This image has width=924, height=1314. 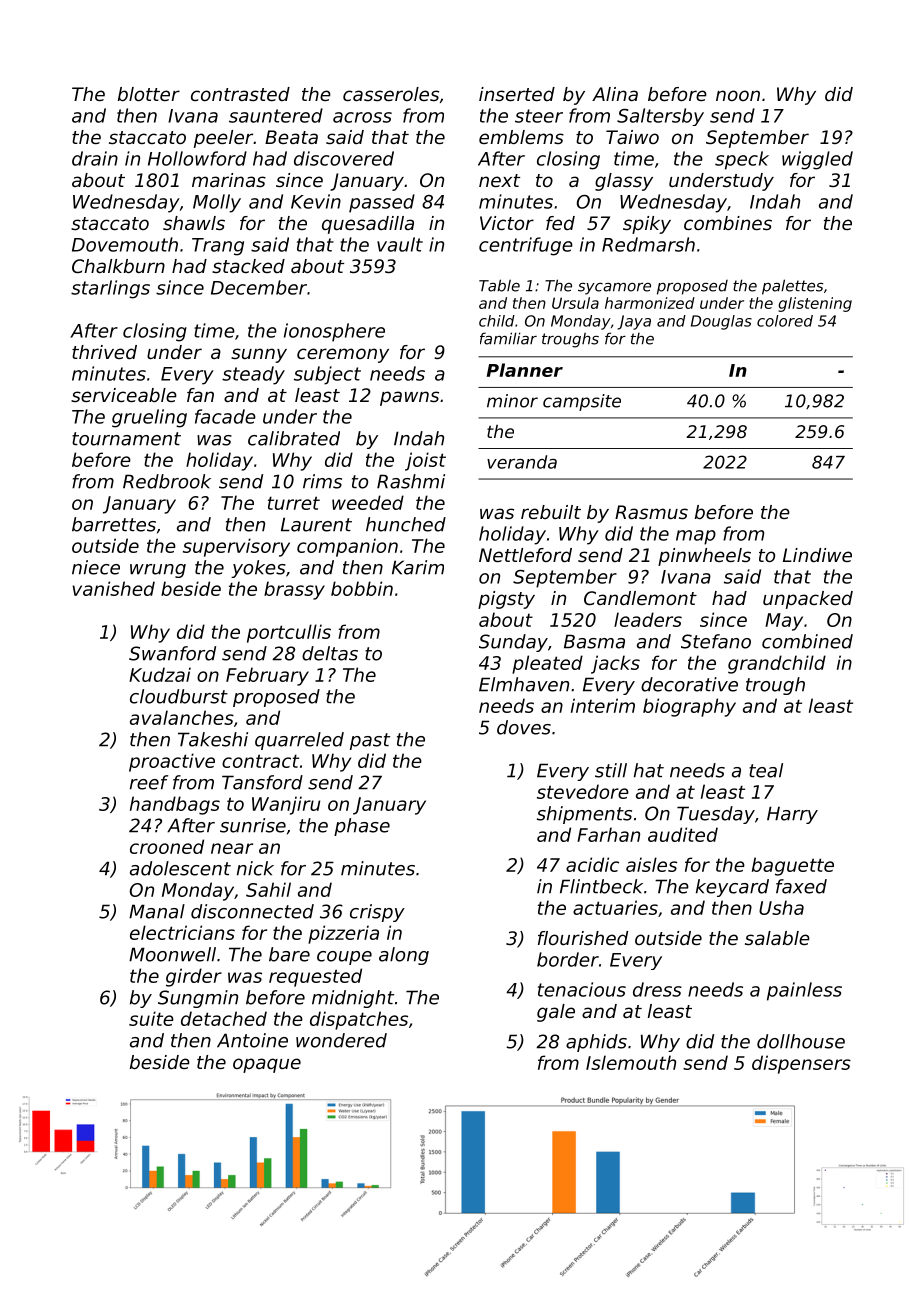 What do you see at coordinates (370, 741) in the image?
I see `past` at bounding box center [370, 741].
